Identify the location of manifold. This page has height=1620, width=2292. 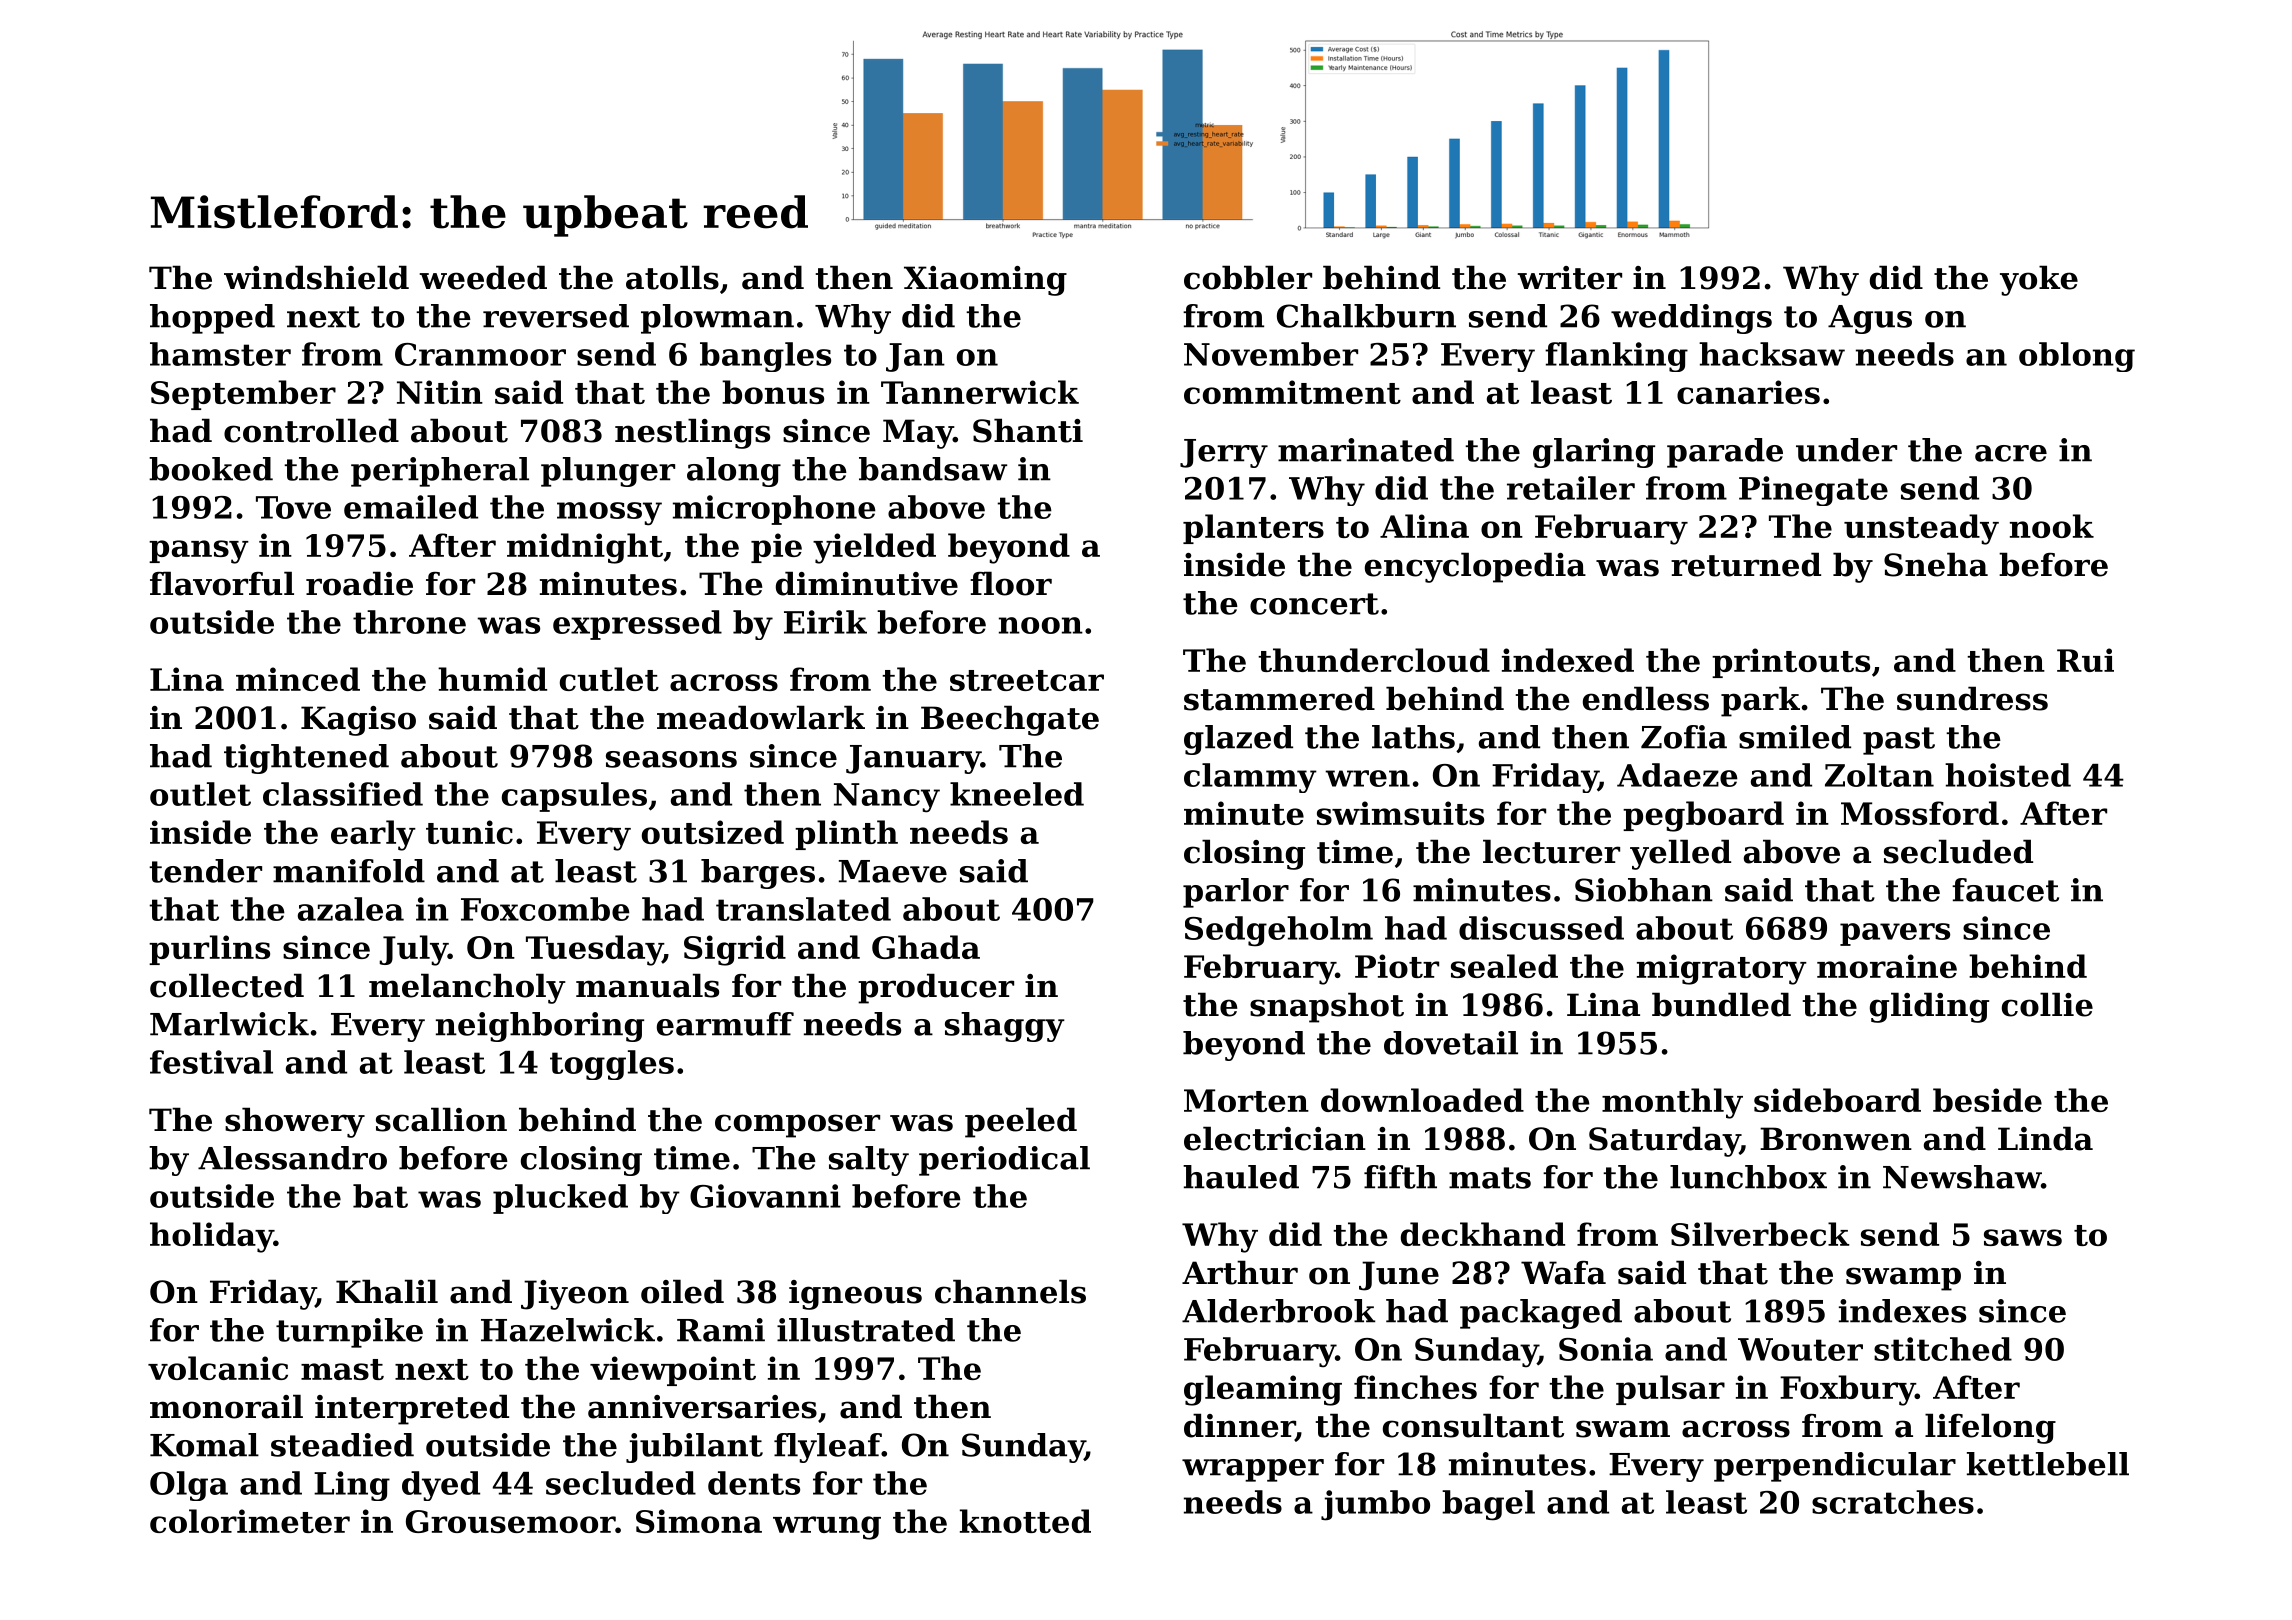
(349, 871).
